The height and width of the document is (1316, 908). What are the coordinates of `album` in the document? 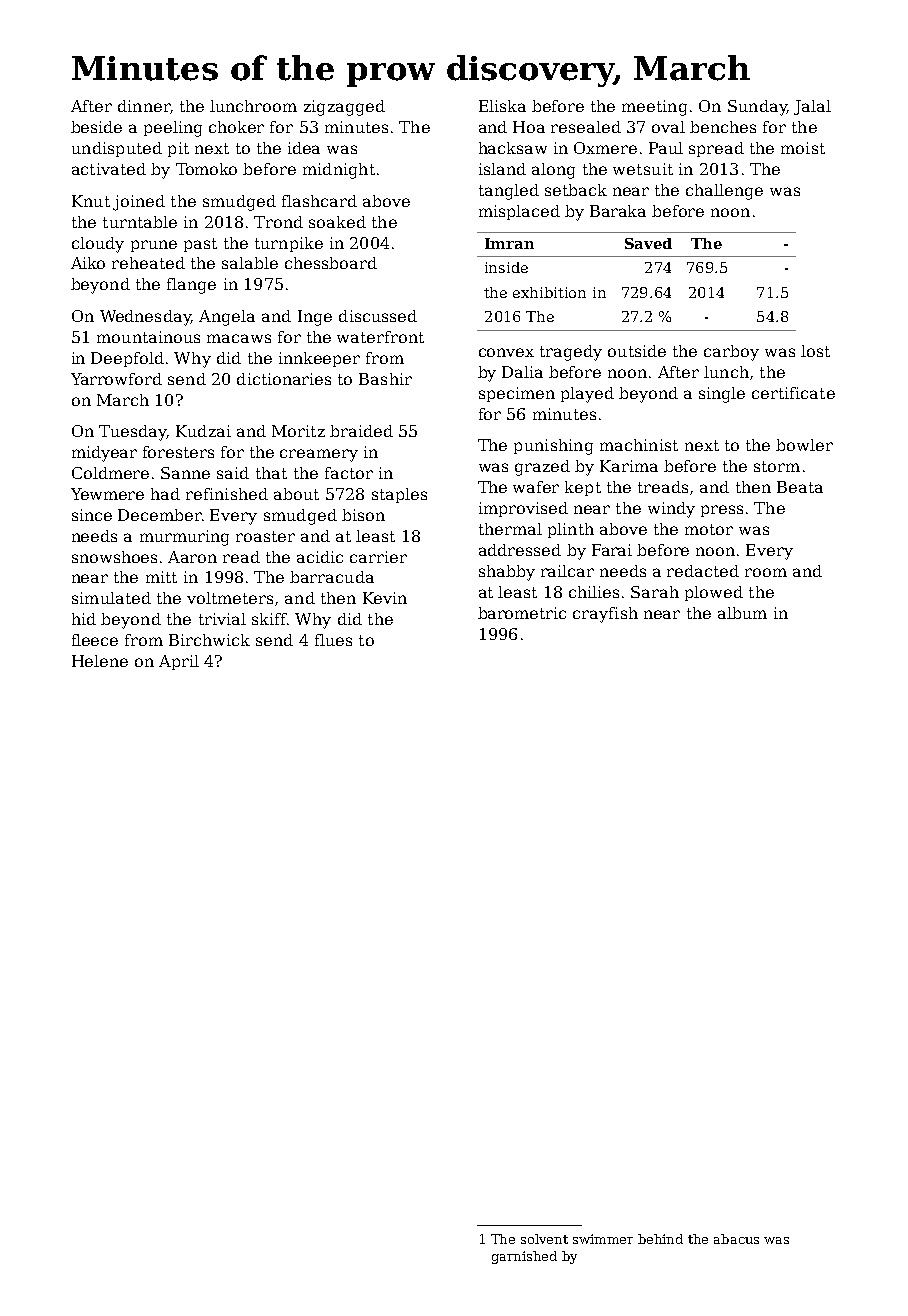 It's located at (742, 613).
